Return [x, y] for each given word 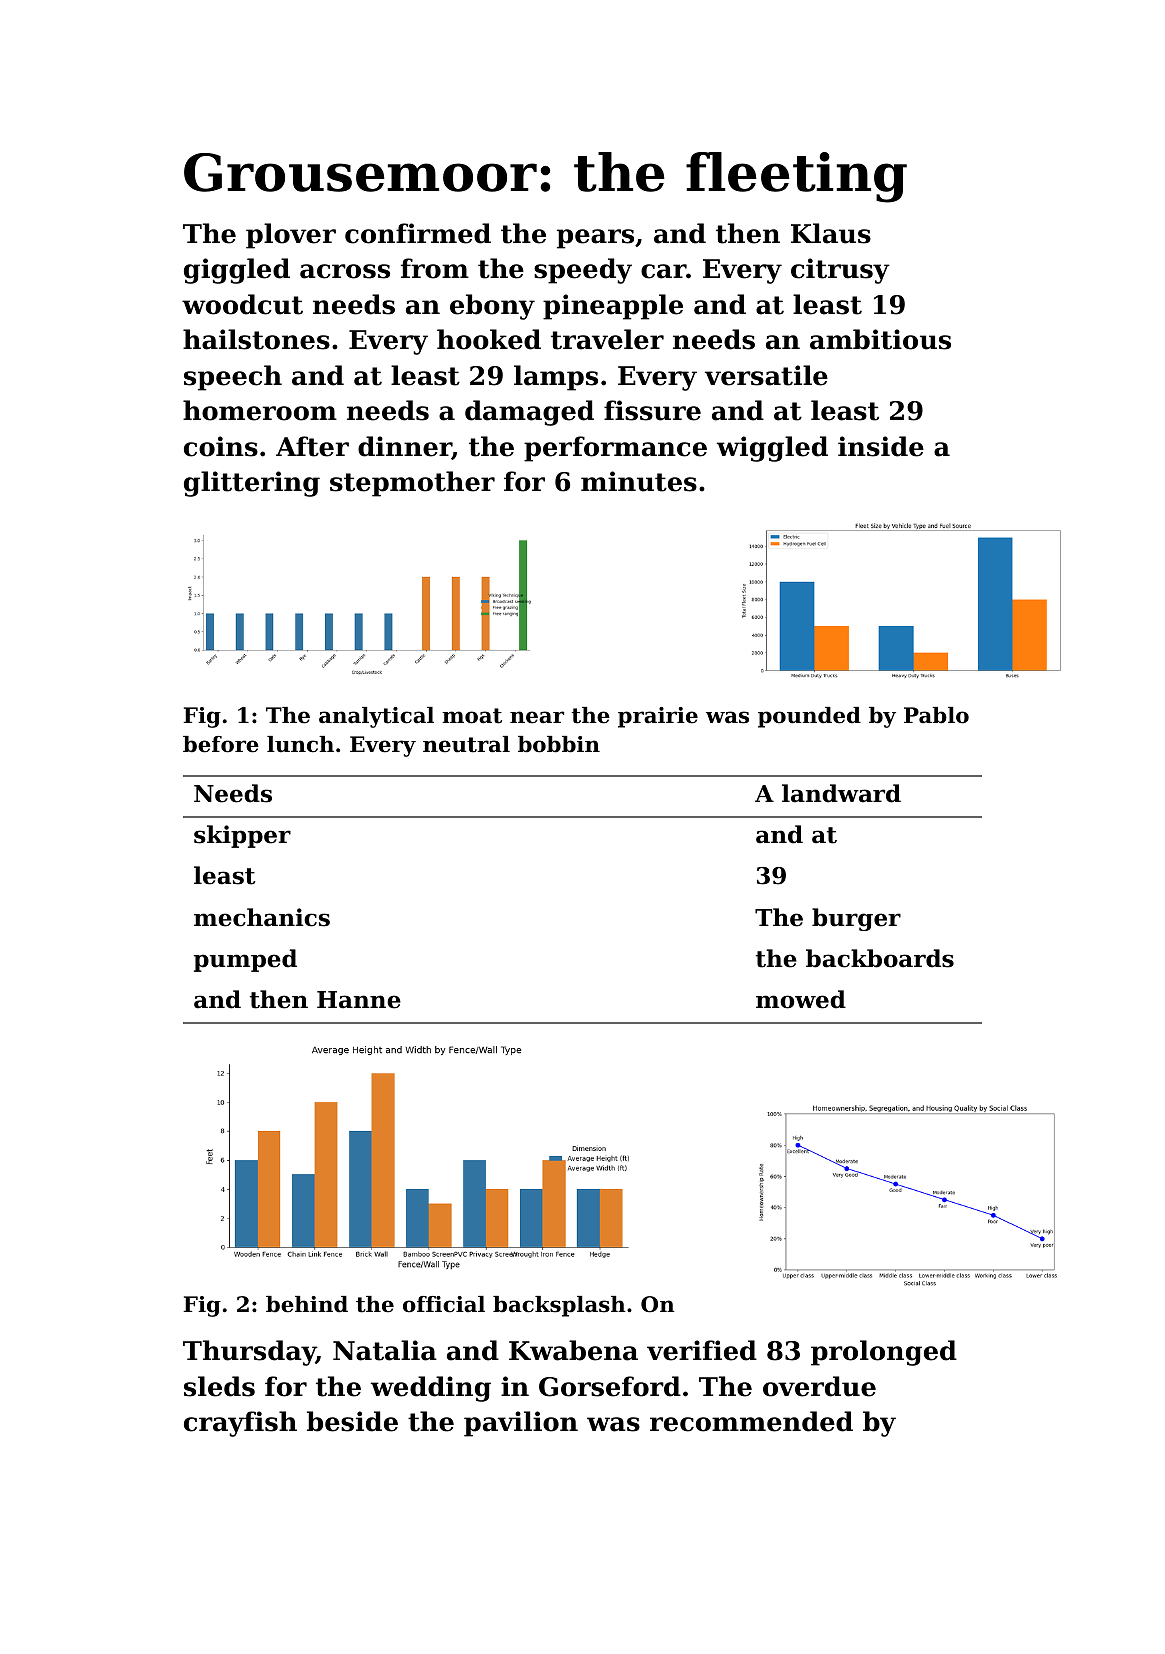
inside [881, 446]
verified [702, 1350]
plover [291, 236]
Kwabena [573, 1350]
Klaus [831, 233]
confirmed [418, 233]
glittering [252, 484]
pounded [809, 717]
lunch [300, 744]
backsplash [559, 1306]
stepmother [412, 484]
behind [307, 1304]
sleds [219, 1386]
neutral [466, 744]
